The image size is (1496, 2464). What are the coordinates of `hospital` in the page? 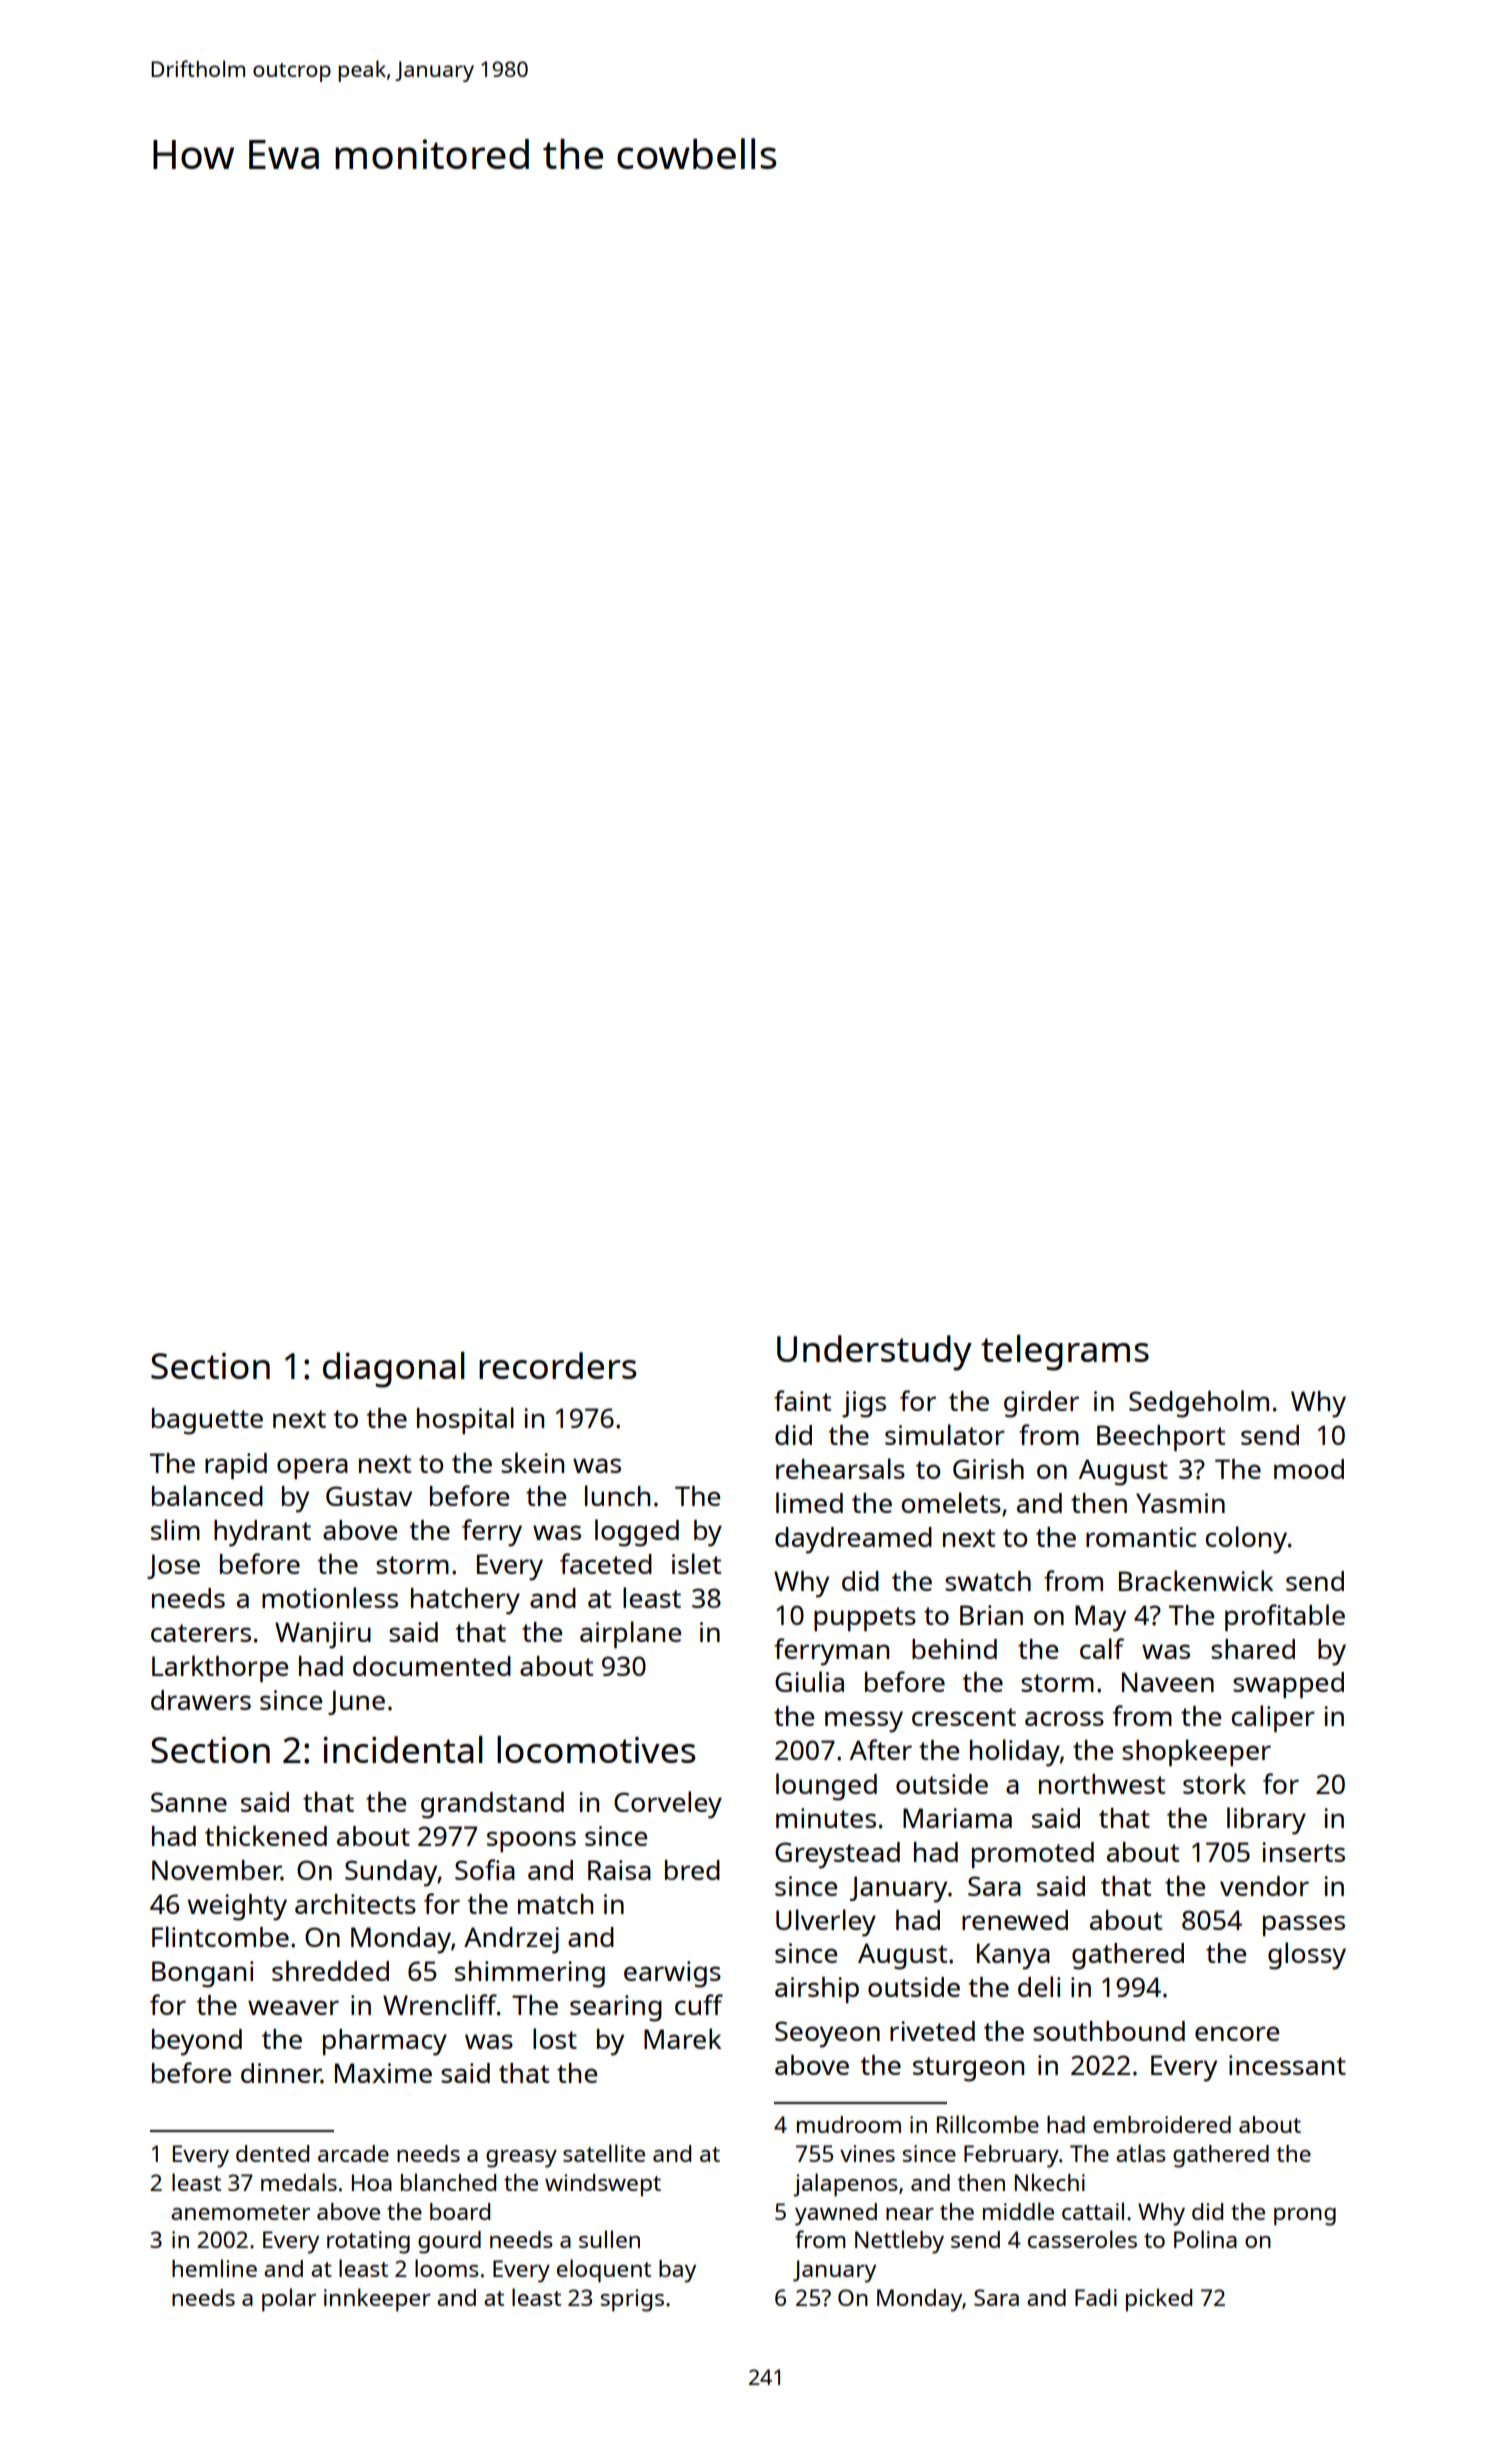 It's located at (465, 1420).
